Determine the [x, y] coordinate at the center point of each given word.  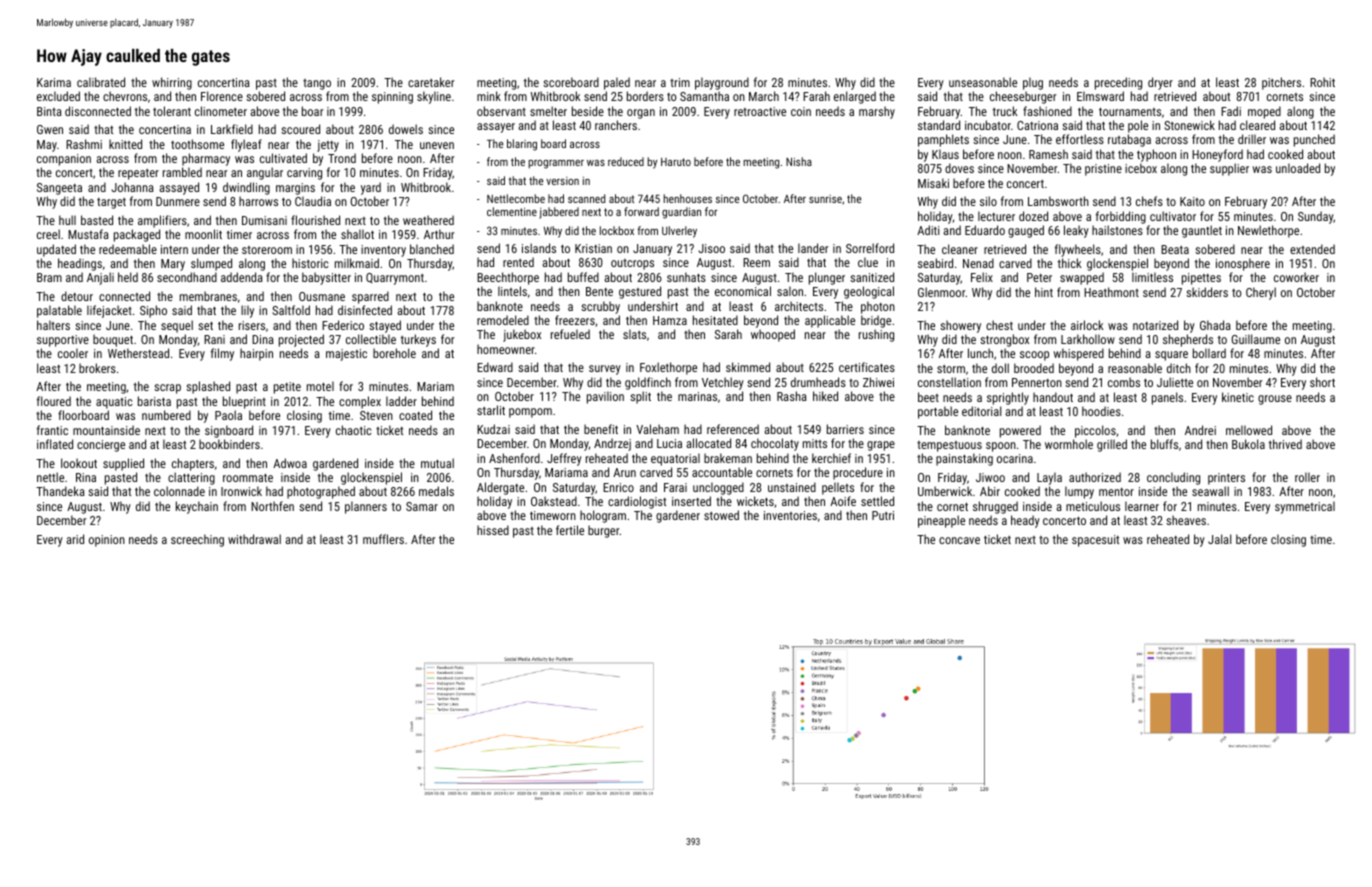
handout [1053, 397]
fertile [570, 530]
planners [366, 507]
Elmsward [1100, 96]
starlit [491, 410]
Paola [228, 415]
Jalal [1219, 539]
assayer [496, 128]
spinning [392, 98]
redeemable [128, 249]
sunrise [825, 199]
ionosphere [1243, 264]
